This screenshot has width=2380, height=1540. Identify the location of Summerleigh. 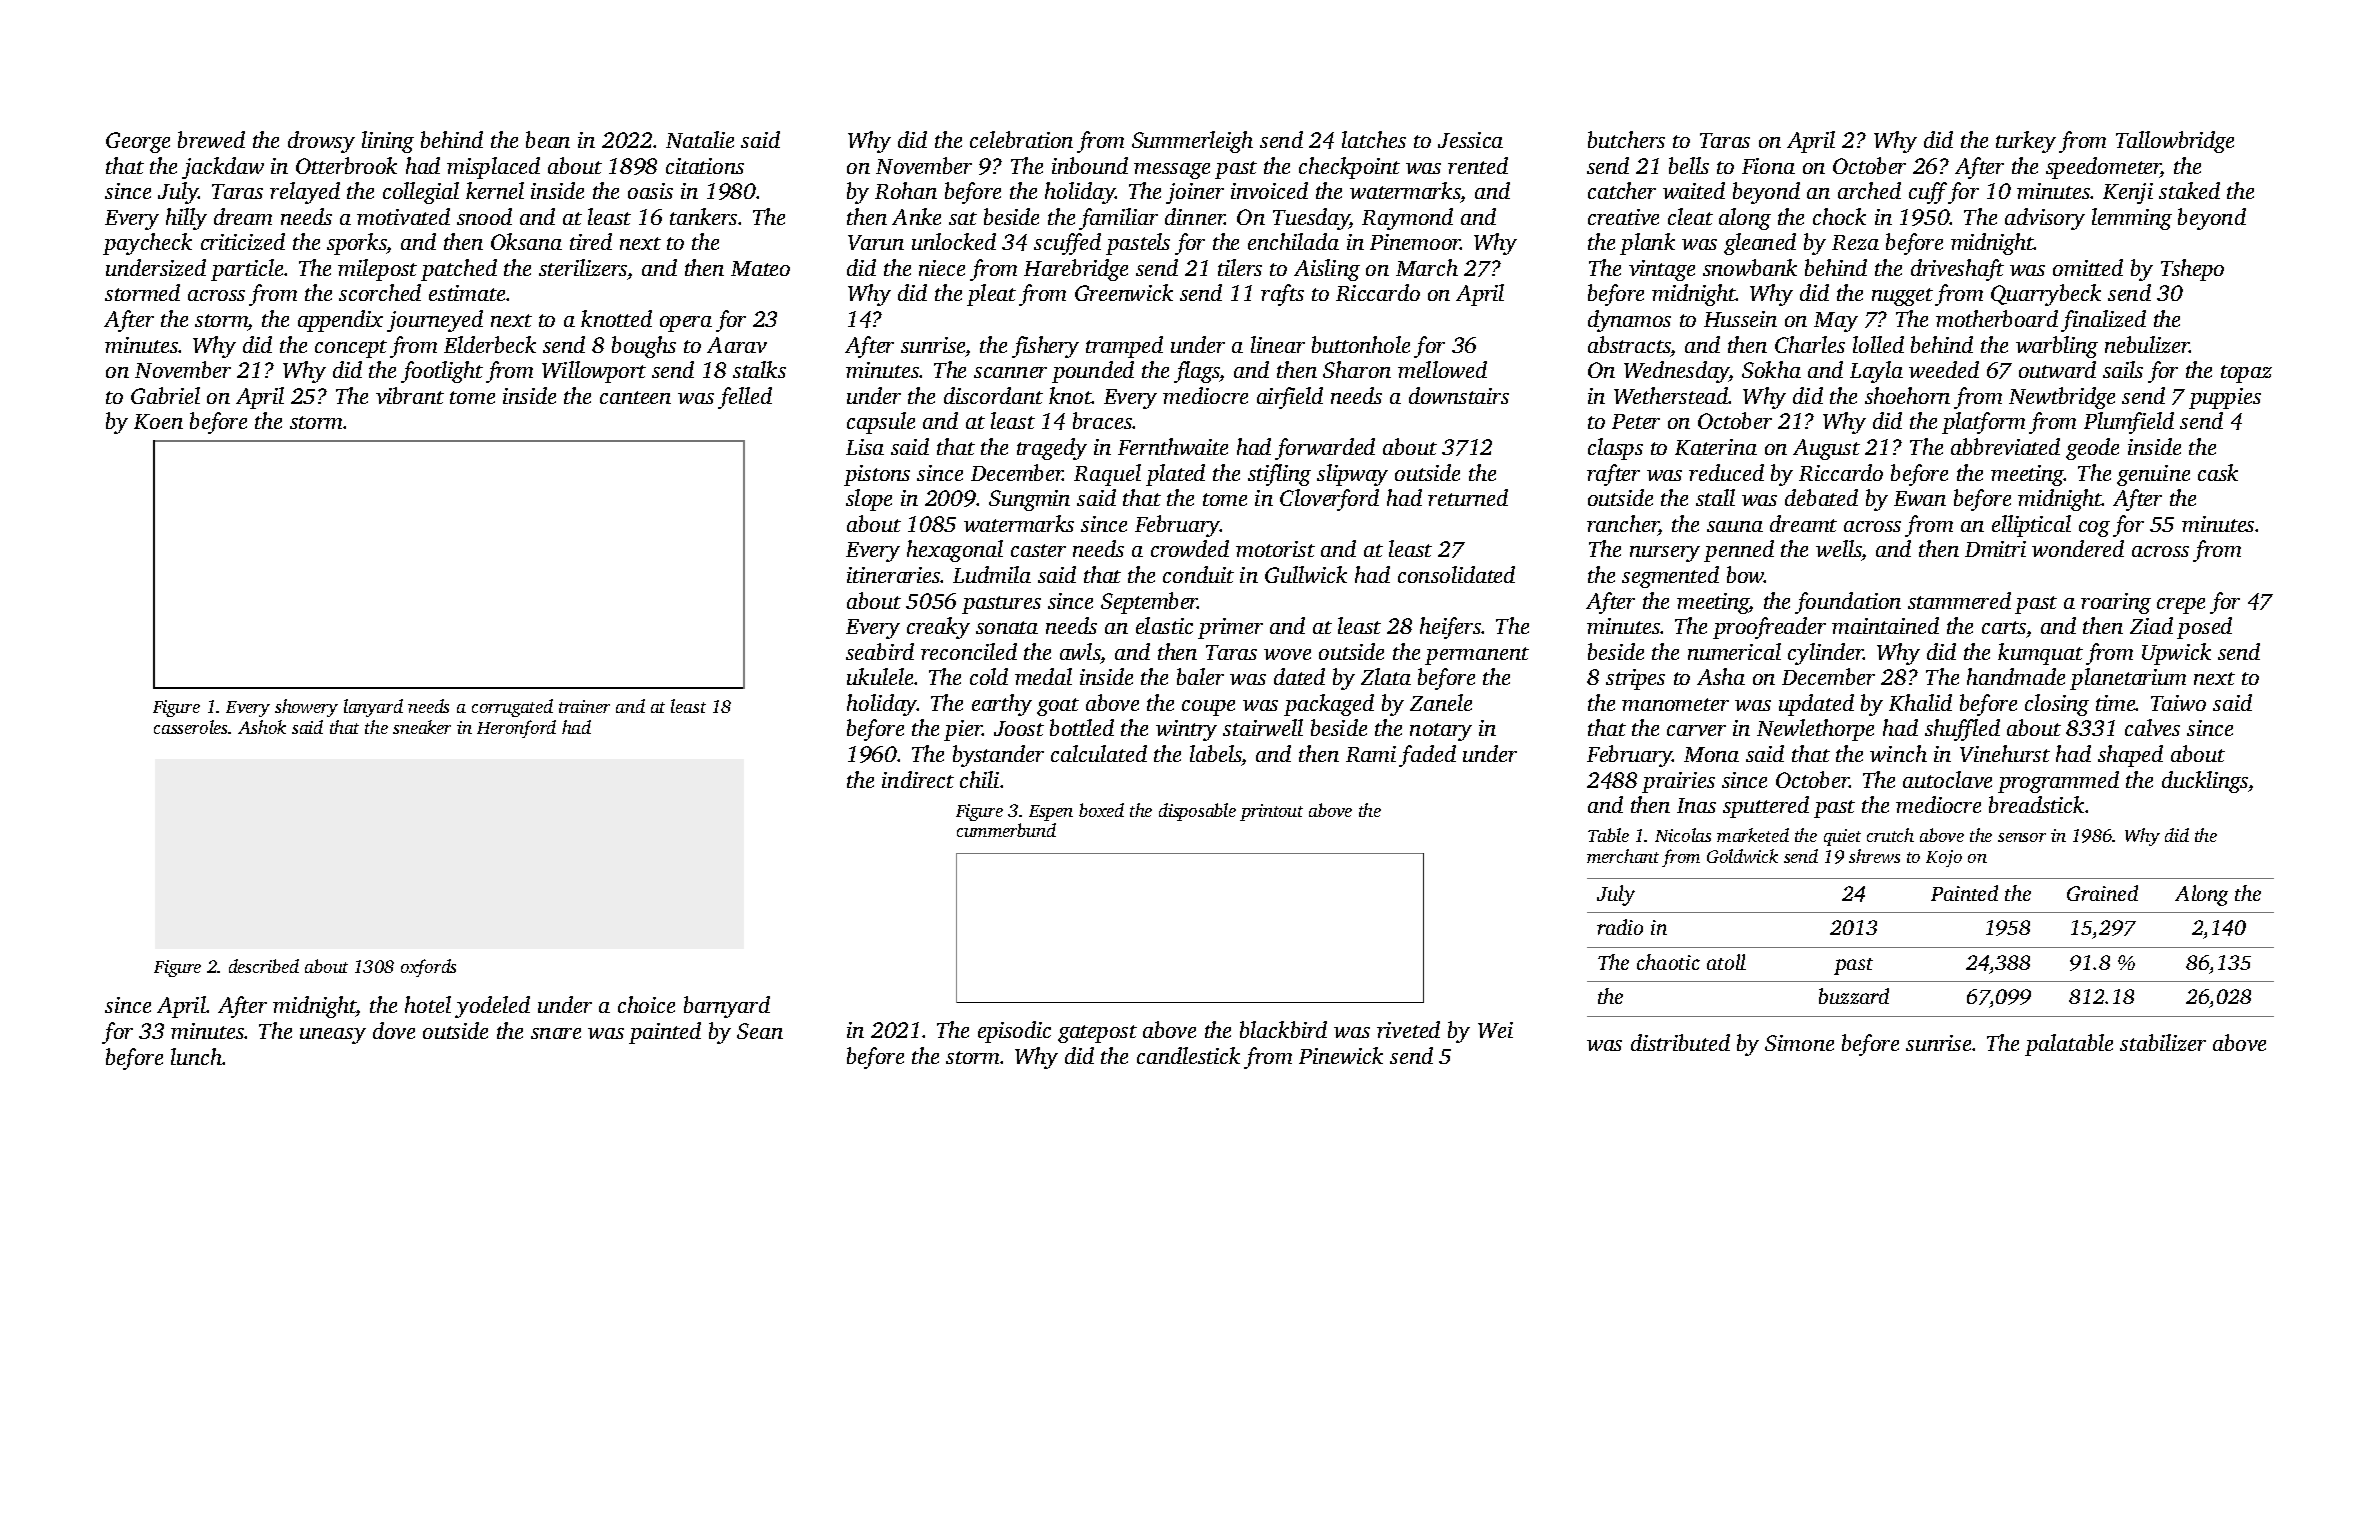
(1192, 142).
